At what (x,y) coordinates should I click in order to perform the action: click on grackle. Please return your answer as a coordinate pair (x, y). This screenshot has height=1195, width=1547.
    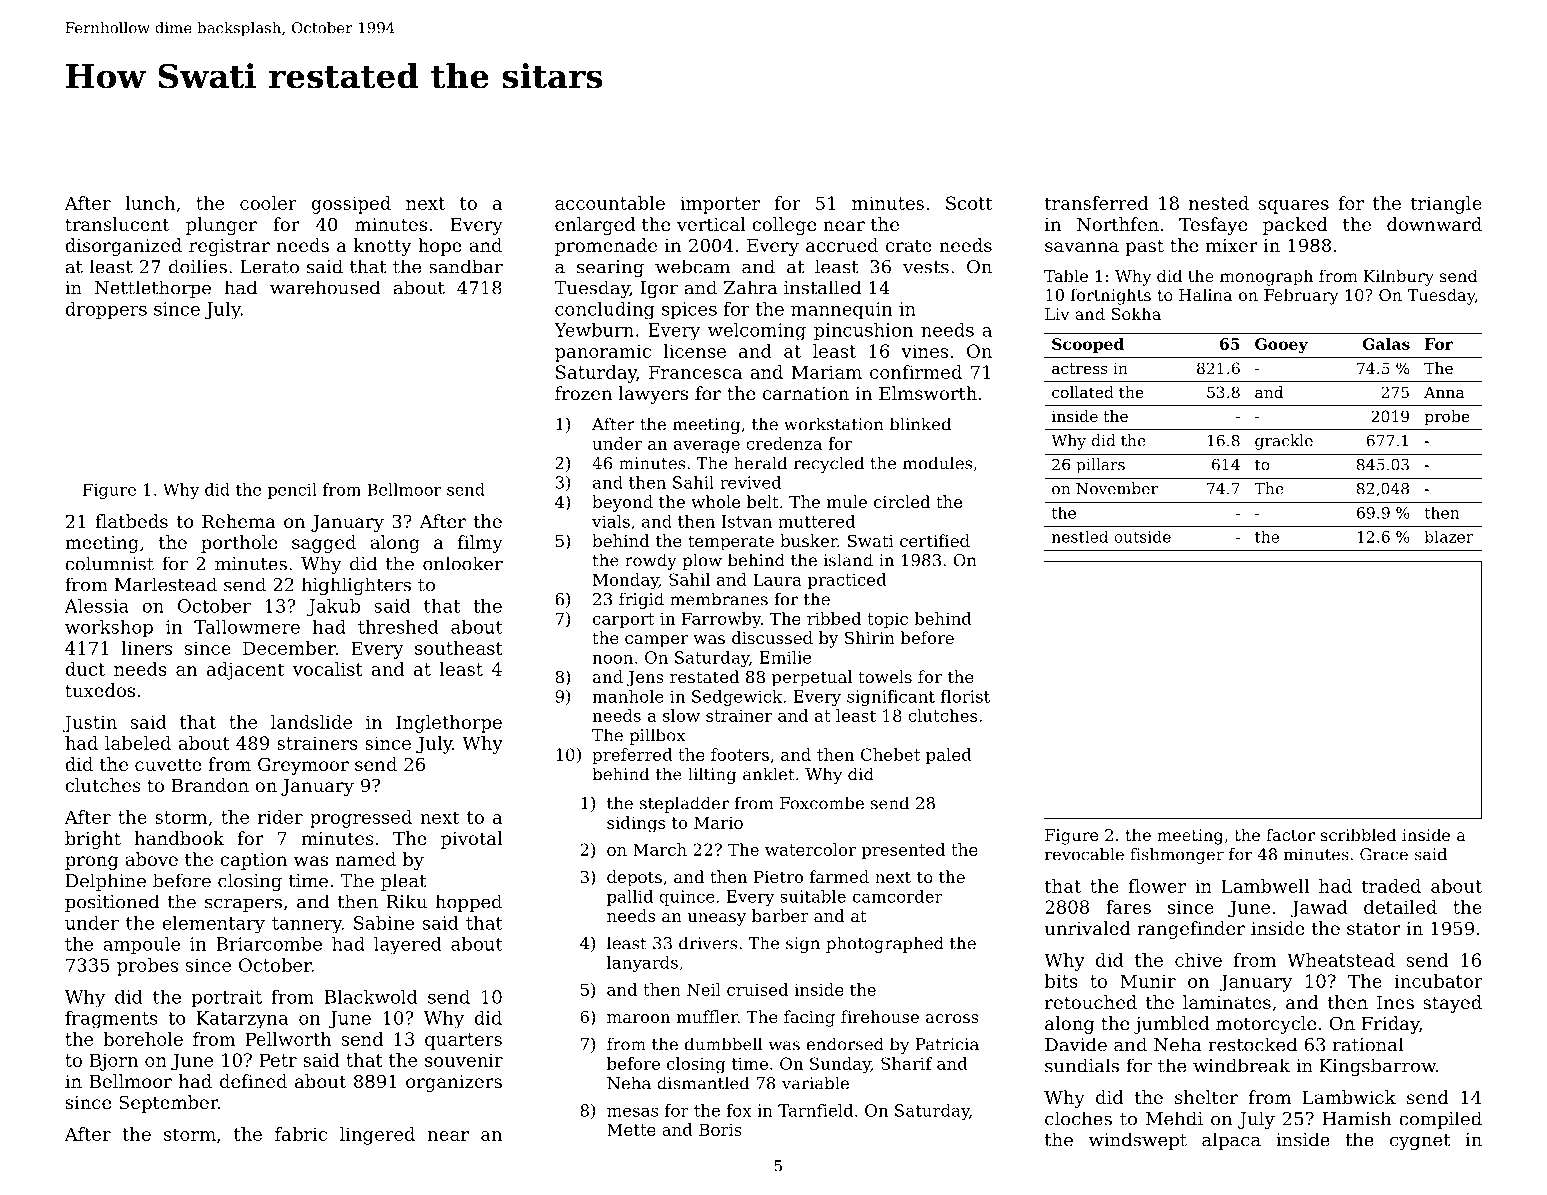
    Looking at the image, I should click on (1284, 442).
